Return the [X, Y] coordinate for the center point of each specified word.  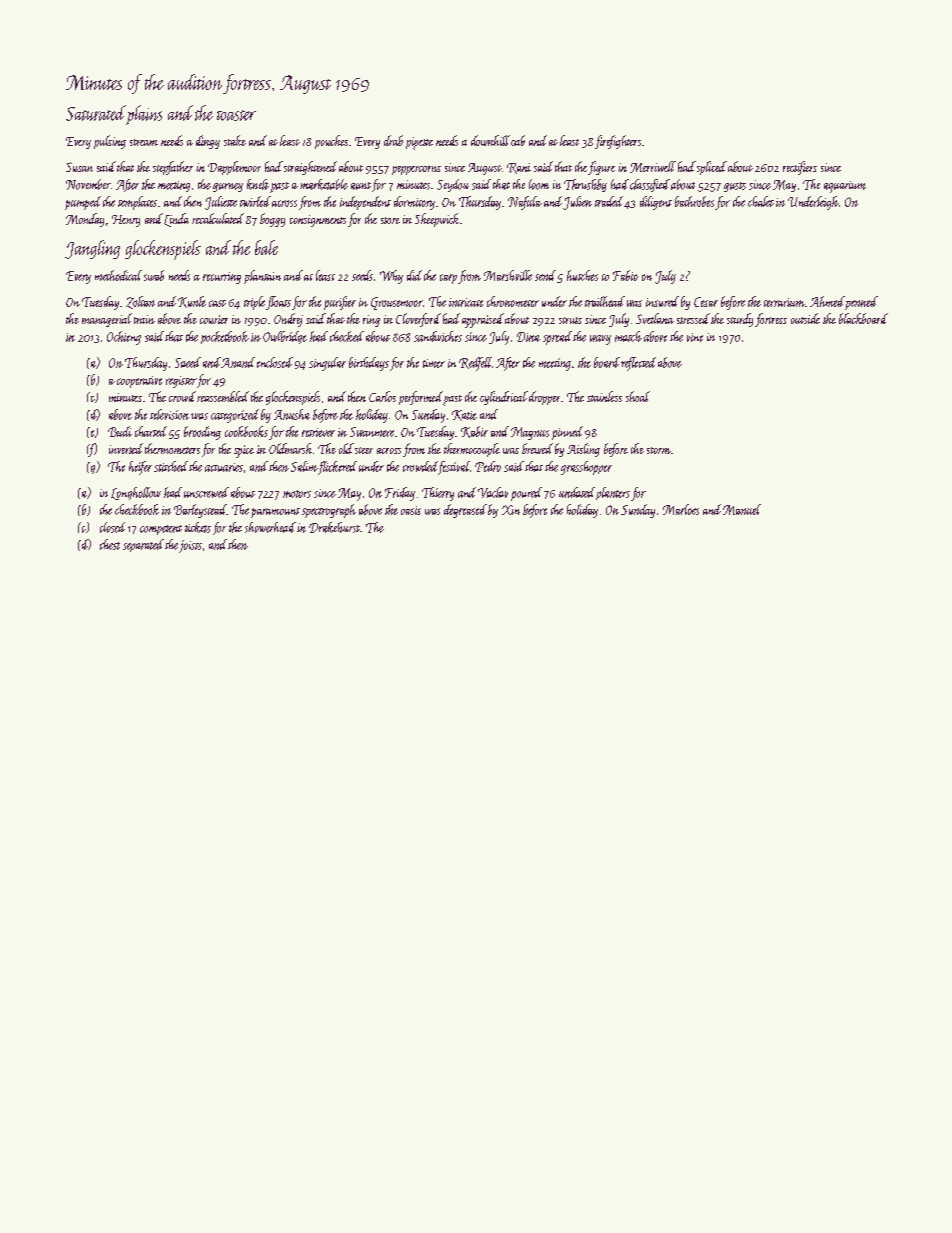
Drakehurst [334, 527]
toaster [236, 115]
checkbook [137, 509]
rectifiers [800, 168]
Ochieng [124, 338]
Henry [126, 221]
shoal [638, 396]
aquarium [845, 187]
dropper [544, 398]
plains [144, 115]
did [414, 275]
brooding [202, 433]
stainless [604, 396]
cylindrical [504, 398]
